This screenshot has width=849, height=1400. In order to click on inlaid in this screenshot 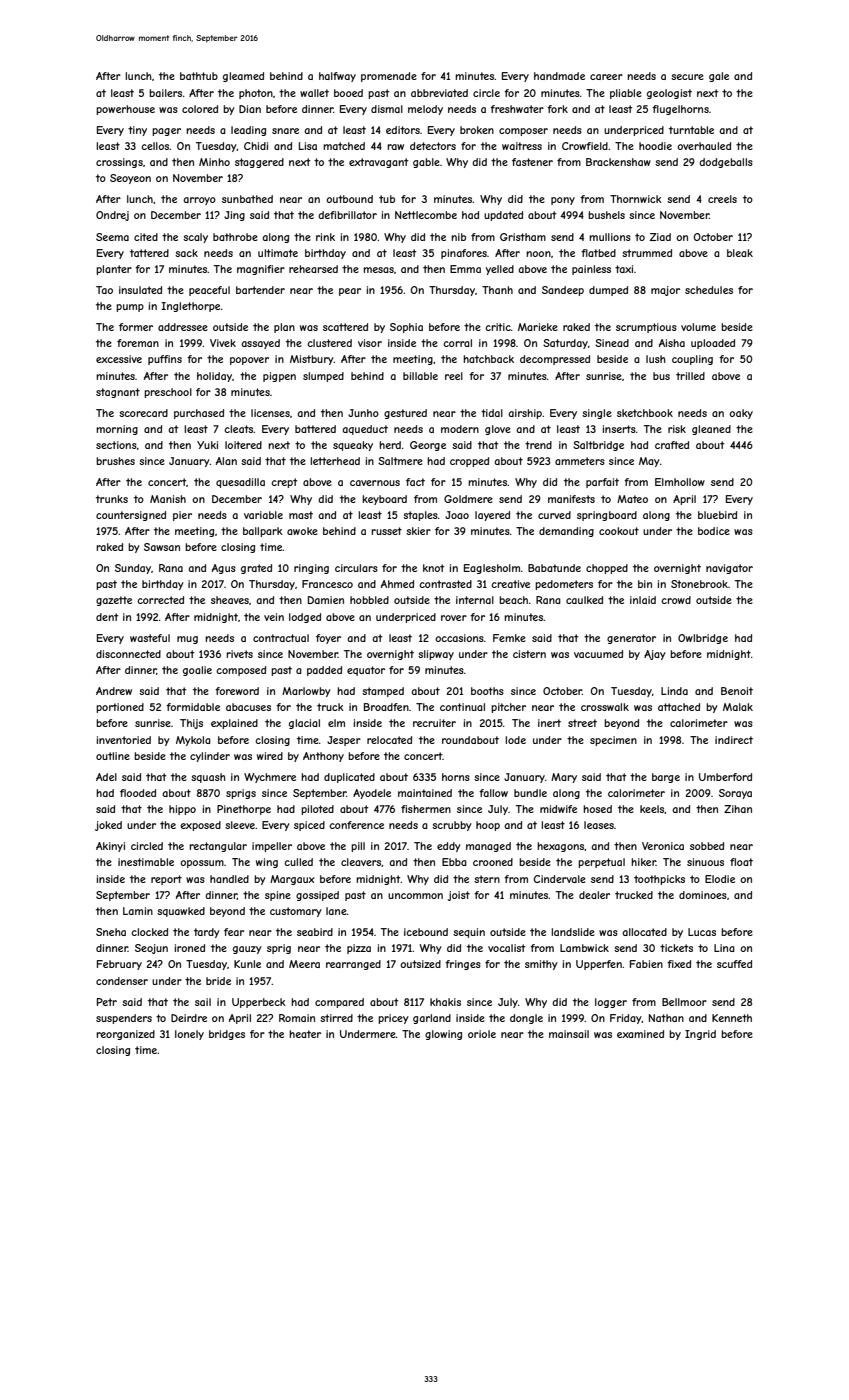, I will do `click(643, 600)`.
